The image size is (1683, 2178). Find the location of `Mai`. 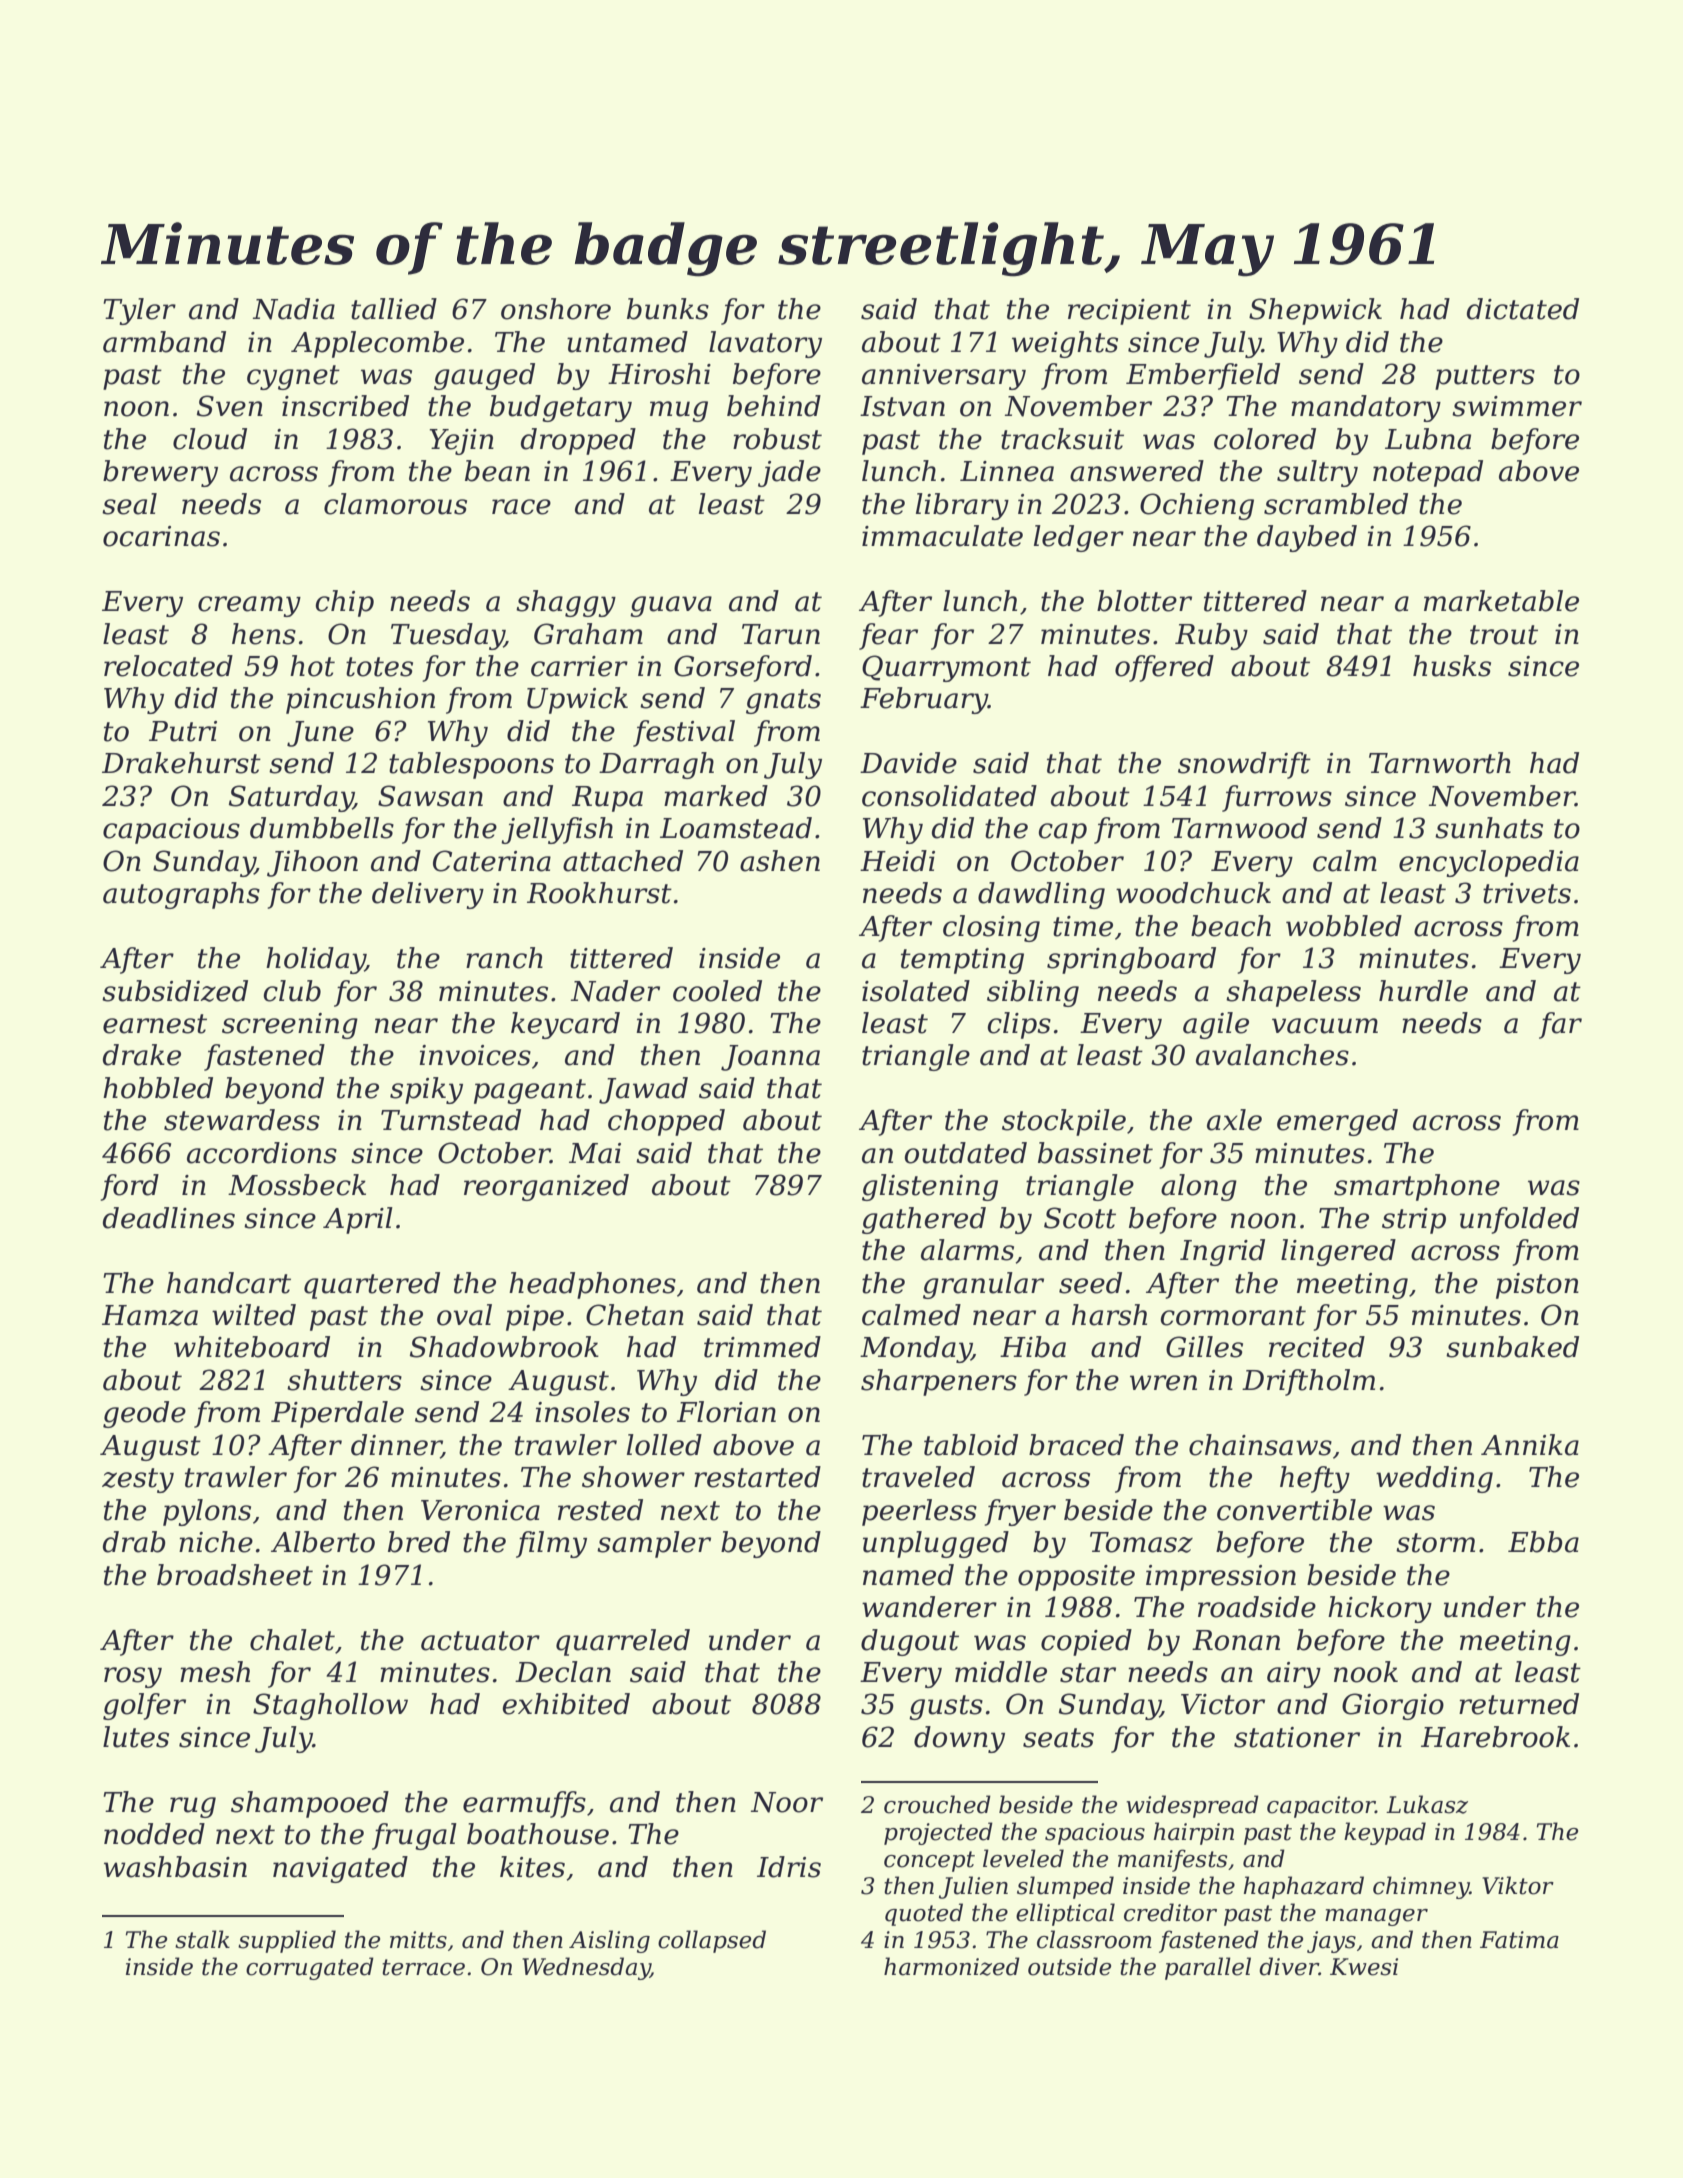

Mai is located at coordinates (595, 1153).
